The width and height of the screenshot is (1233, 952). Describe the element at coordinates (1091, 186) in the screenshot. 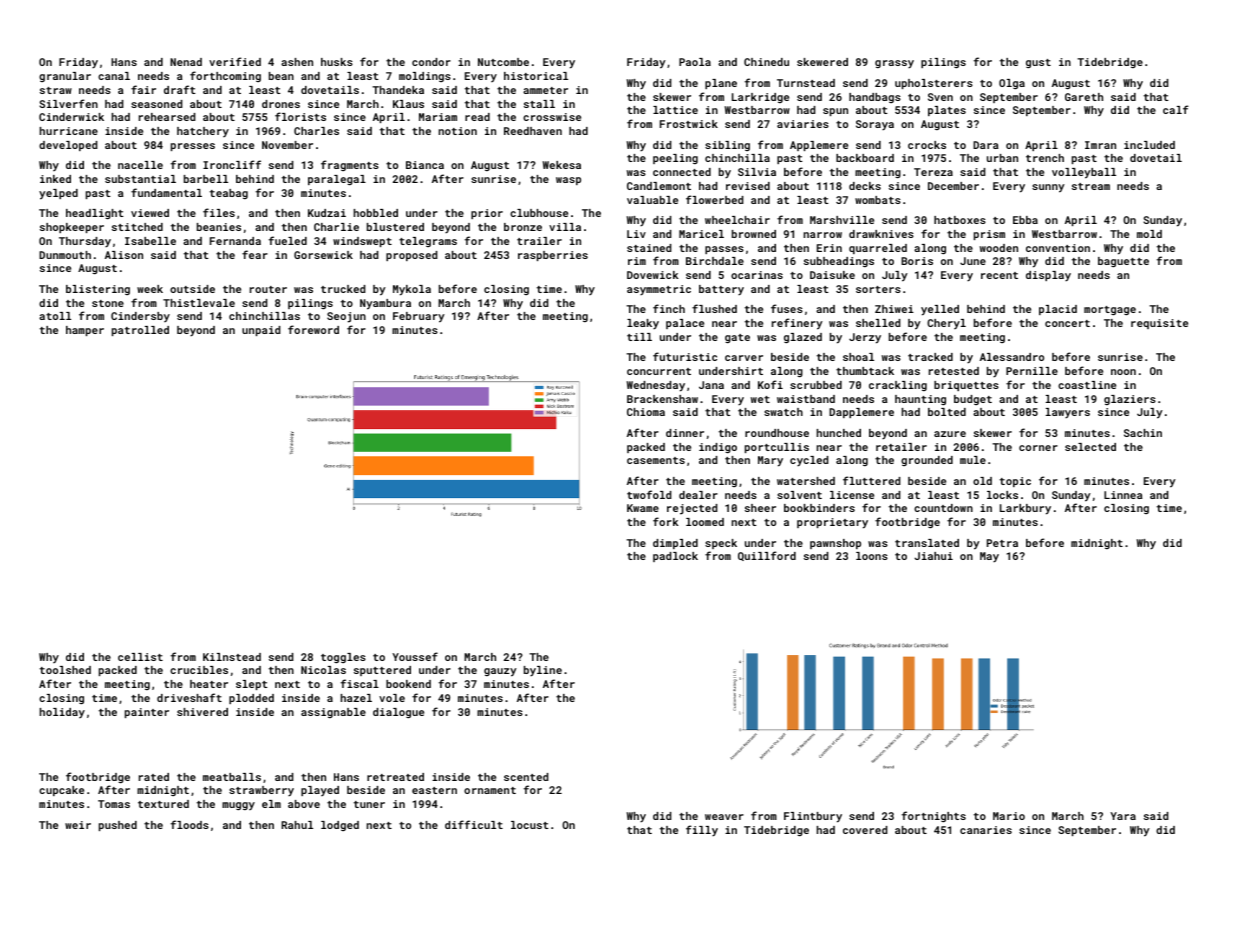

I see `stream` at that location.
